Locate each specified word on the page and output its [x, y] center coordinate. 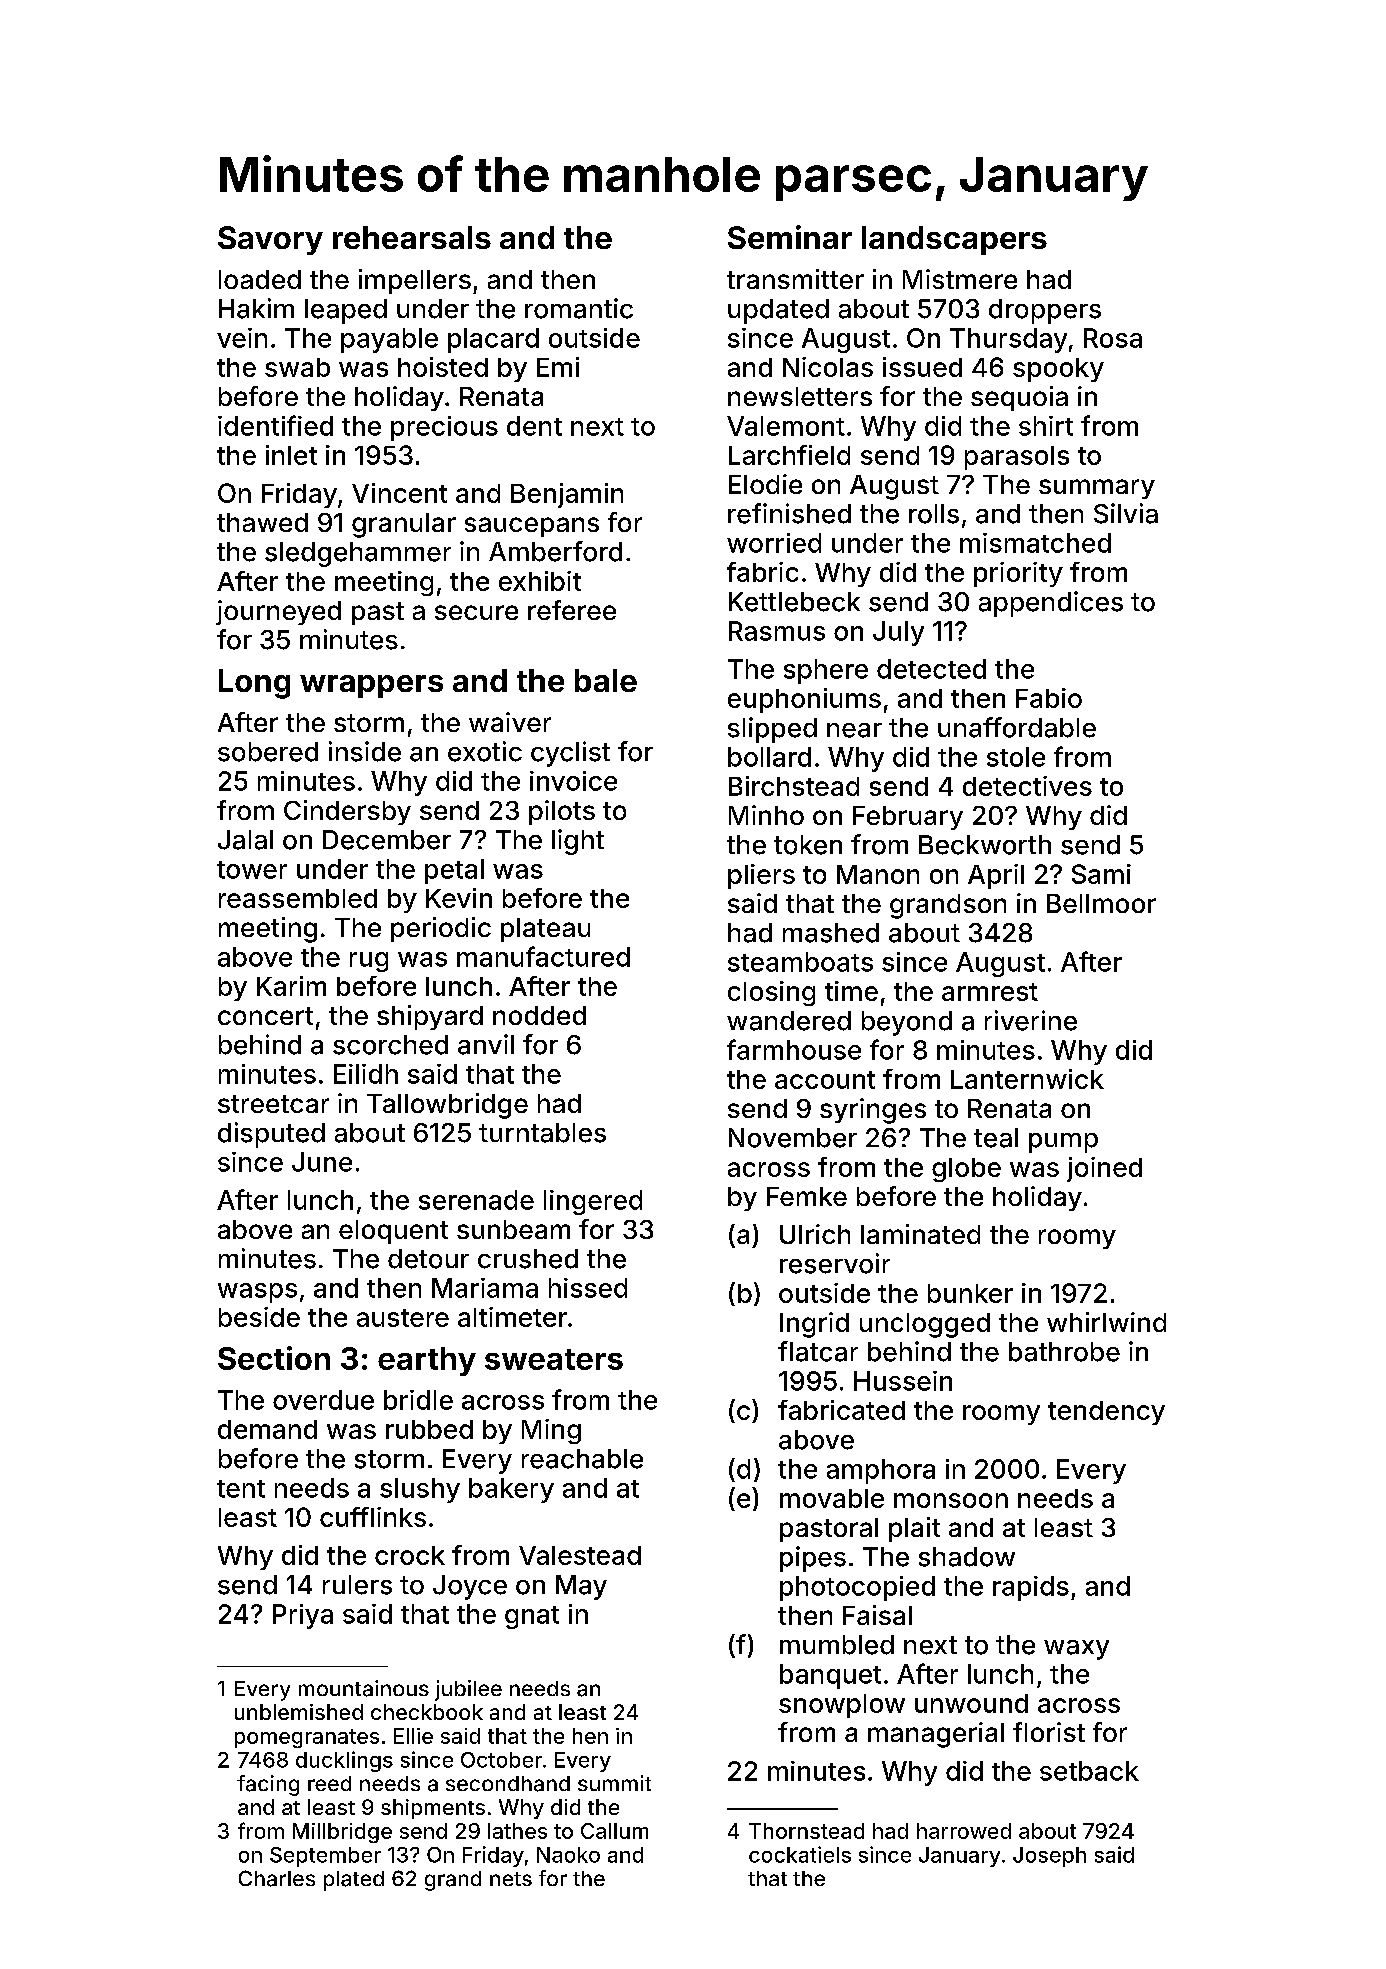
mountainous [364, 1688]
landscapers [954, 240]
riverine [1031, 1020]
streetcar [273, 1104]
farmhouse [794, 1049]
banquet [830, 1676]
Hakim [256, 308]
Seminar [790, 237]
